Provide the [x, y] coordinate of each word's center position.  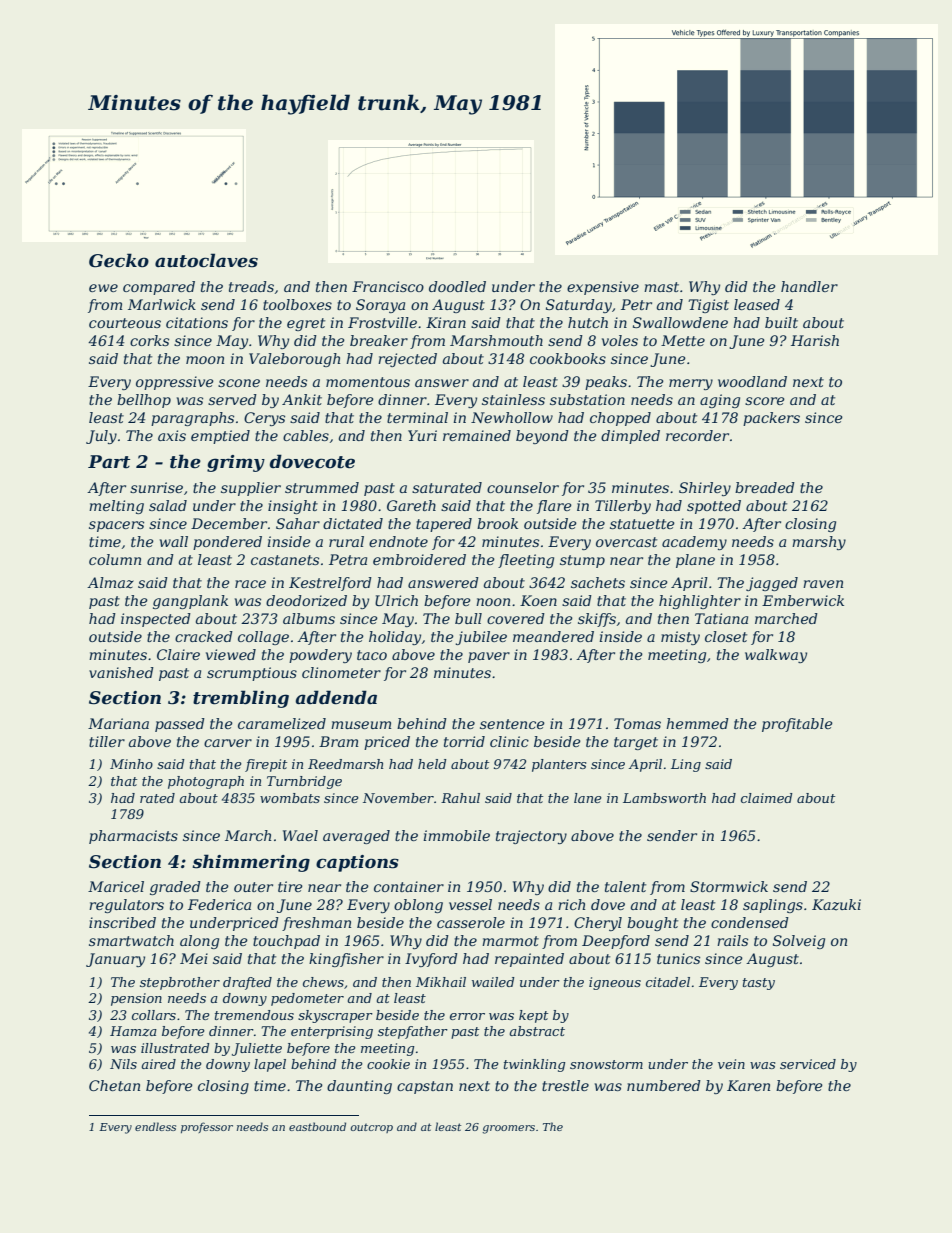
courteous [125, 323]
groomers [508, 1129]
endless [155, 1126]
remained [477, 435]
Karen [748, 1085]
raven [823, 584]
